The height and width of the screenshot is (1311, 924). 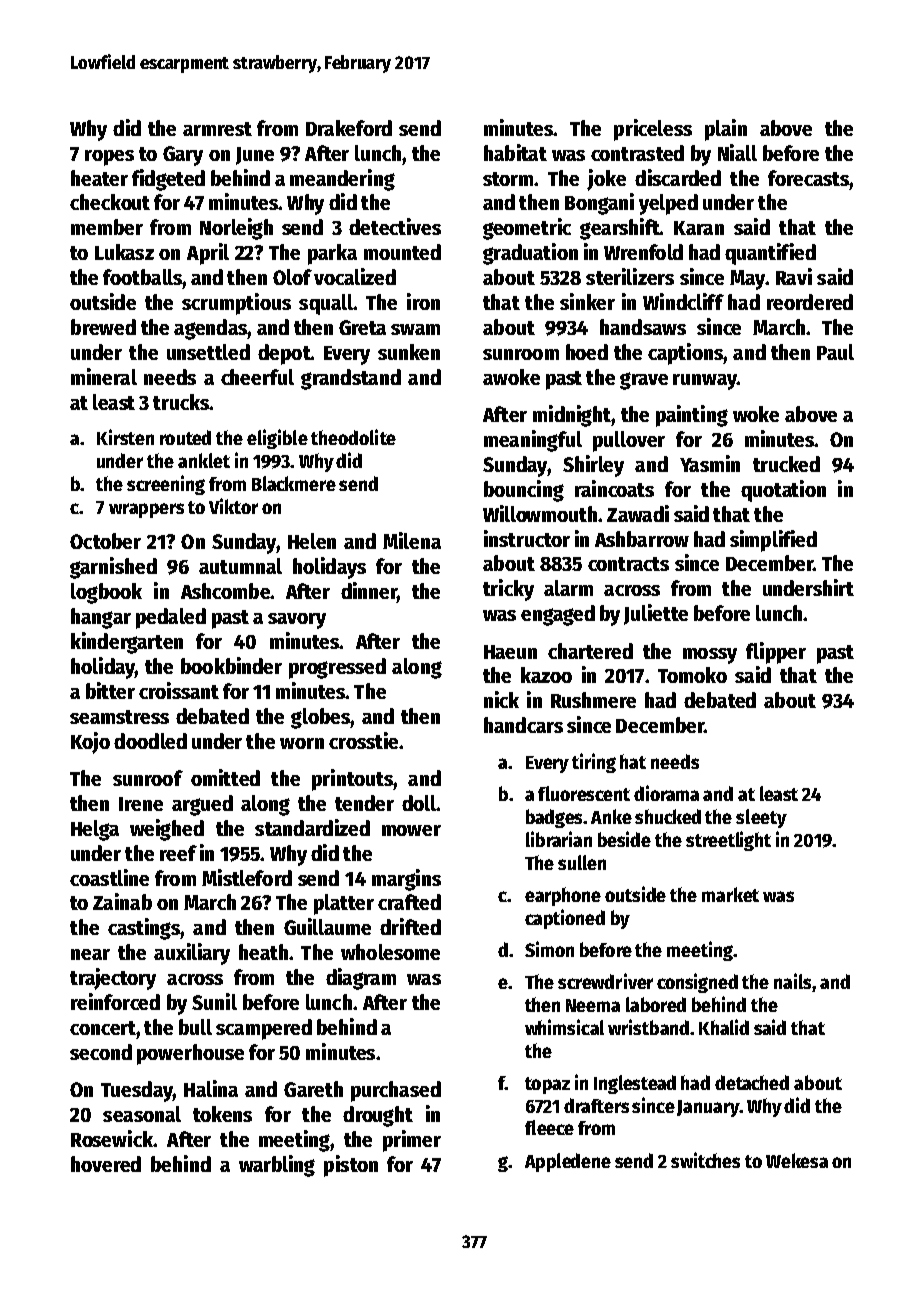 What do you see at coordinates (183, 156) in the screenshot?
I see `Gary` at bounding box center [183, 156].
